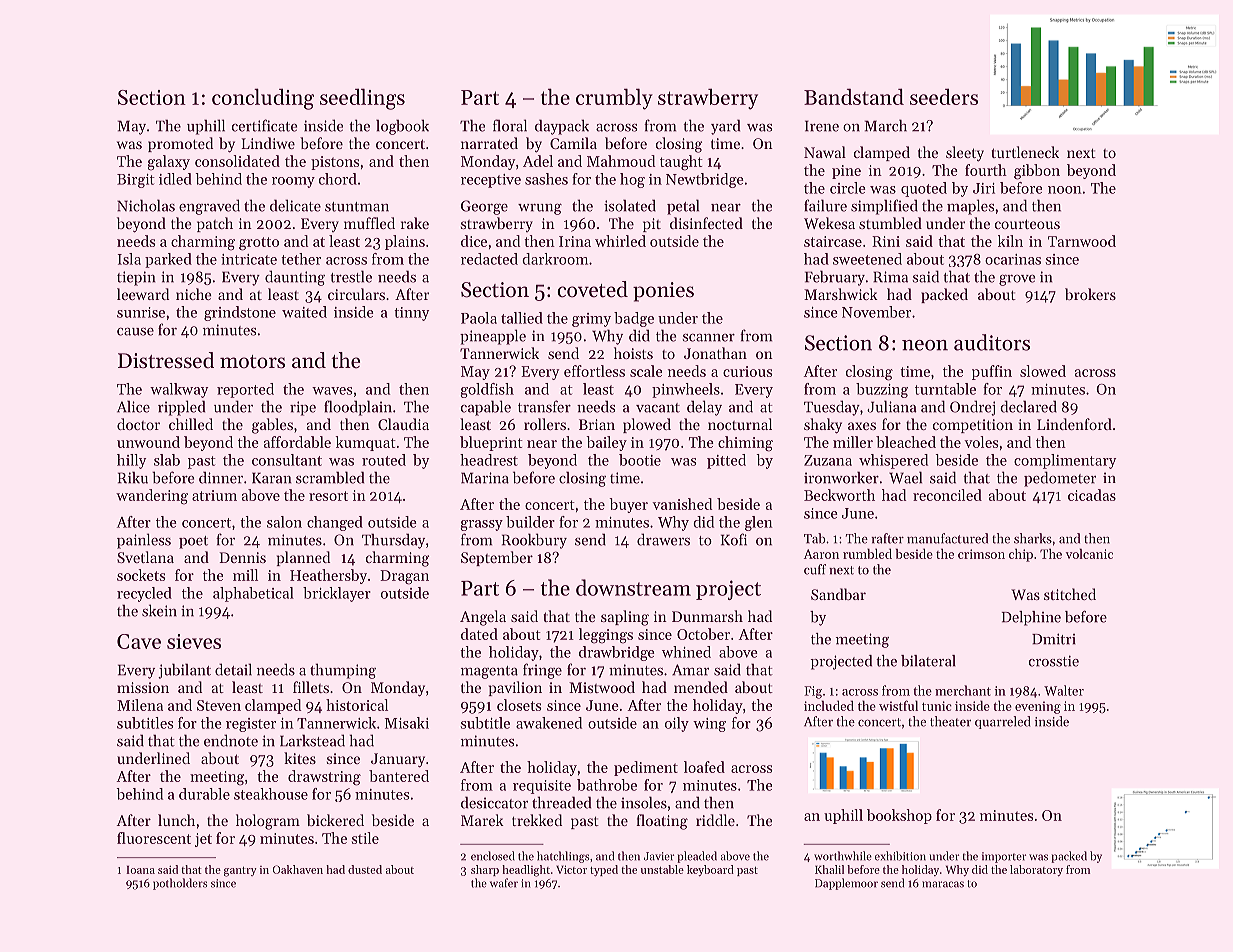 The image size is (1233, 952). I want to click on resort, so click(328, 496).
